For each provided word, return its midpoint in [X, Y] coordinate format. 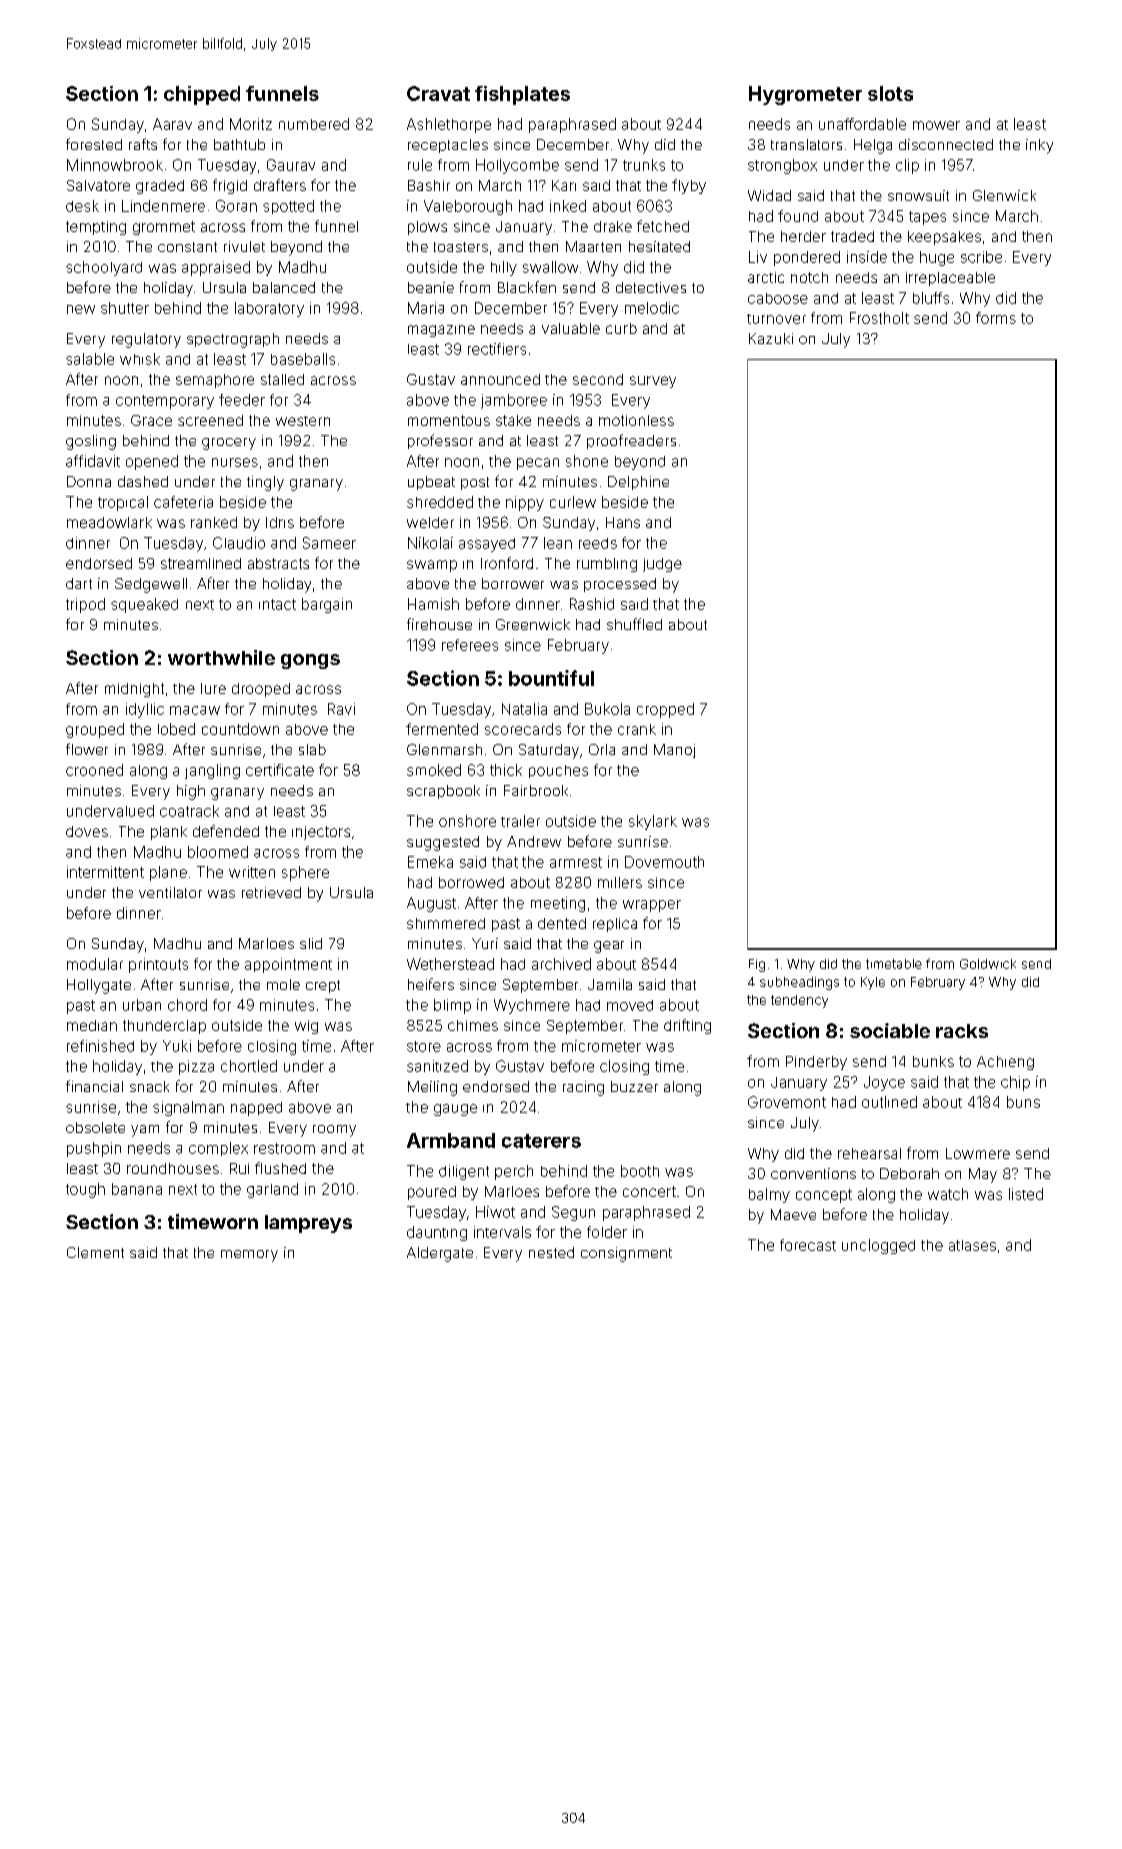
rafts [143, 144]
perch [514, 1172]
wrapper [652, 906]
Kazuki [771, 338]
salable [90, 359]
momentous [449, 420]
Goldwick [988, 964]
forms [996, 318]
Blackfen [527, 287]
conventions [813, 1173]
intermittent [105, 872]
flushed [280, 1168]
